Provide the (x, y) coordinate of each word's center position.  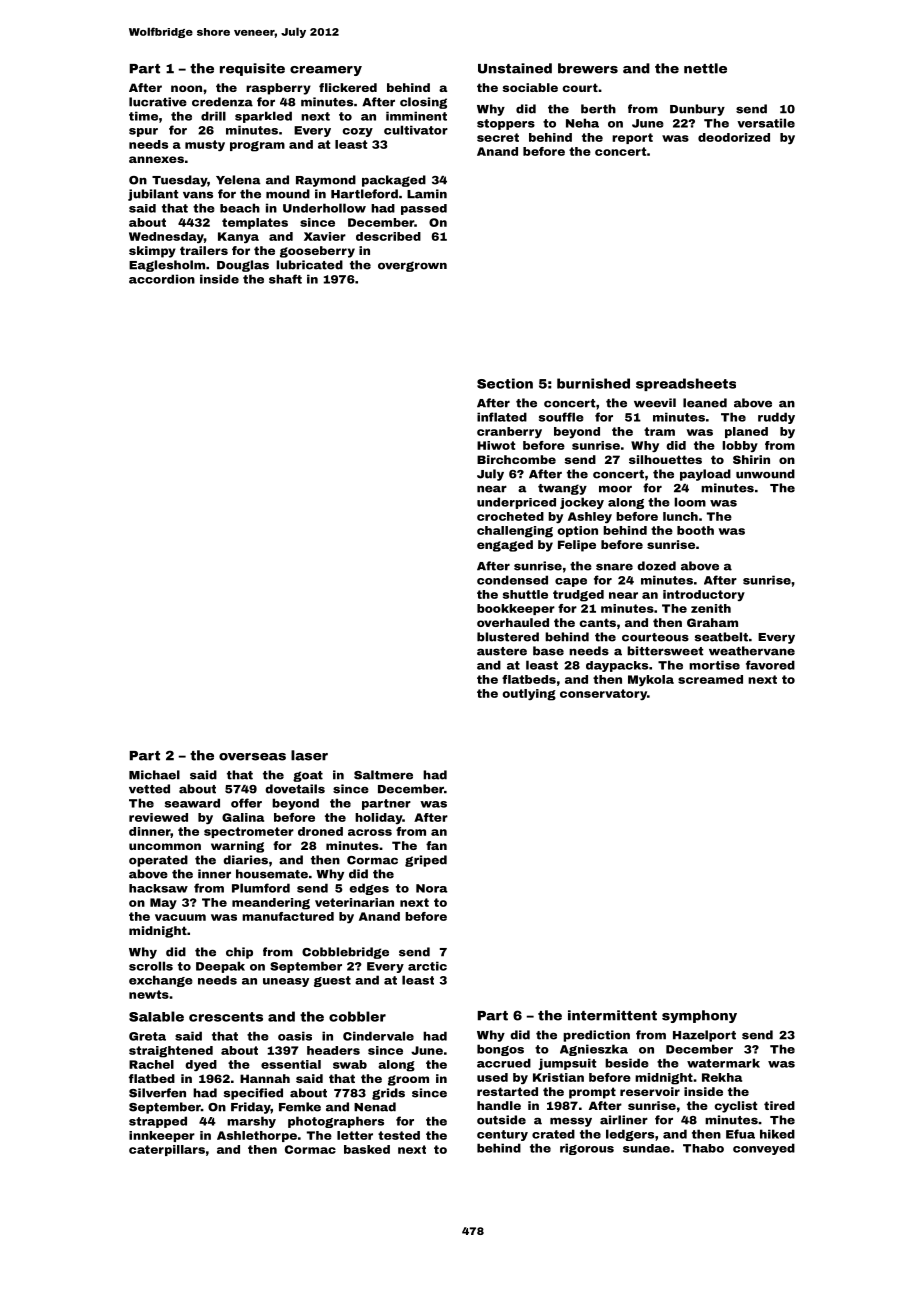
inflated (502, 417)
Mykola (651, 681)
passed (424, 209)
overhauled (513, 622)
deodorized (734, 137)
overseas (252, 757)
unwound (765, 474)
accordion (162, 279)
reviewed (158, 817)
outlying (529, 695)
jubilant (153, 195)
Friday (251, 1108)
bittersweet (665, 651)
